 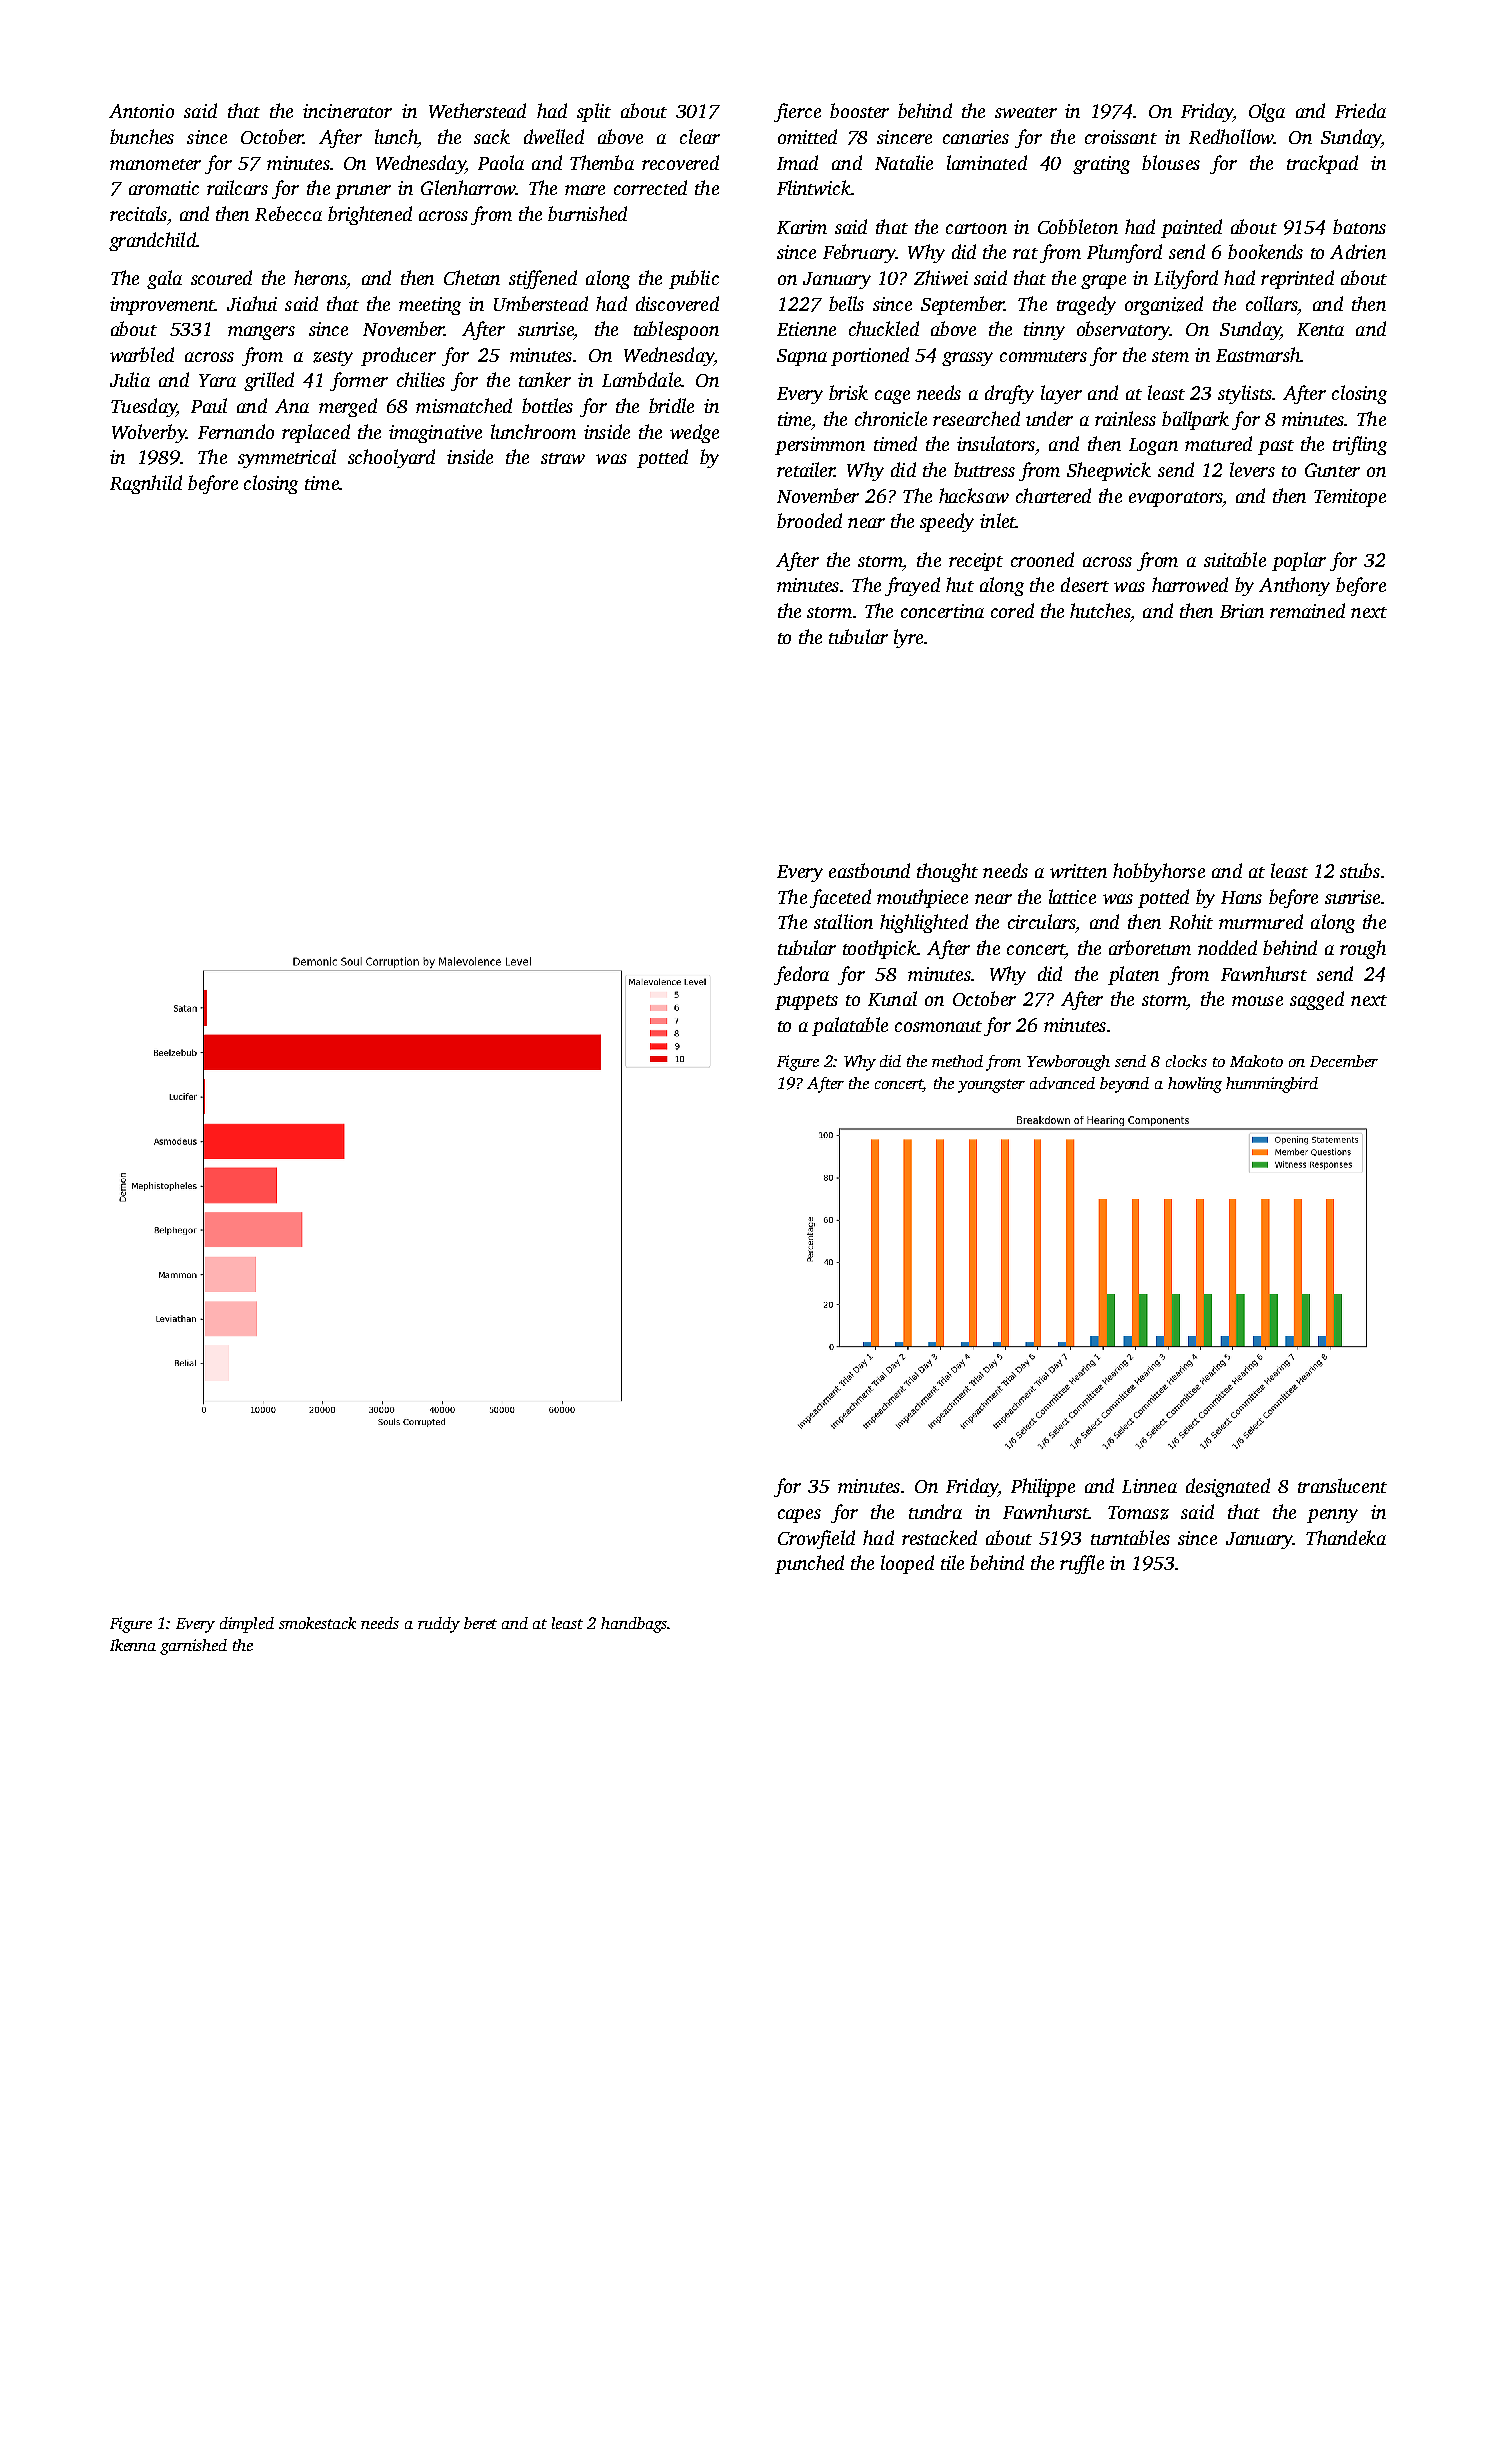 What do you see at coordinates (247, 1625) in the screenshot?
I see `dimpled` at bounding box center [247, 1625].
